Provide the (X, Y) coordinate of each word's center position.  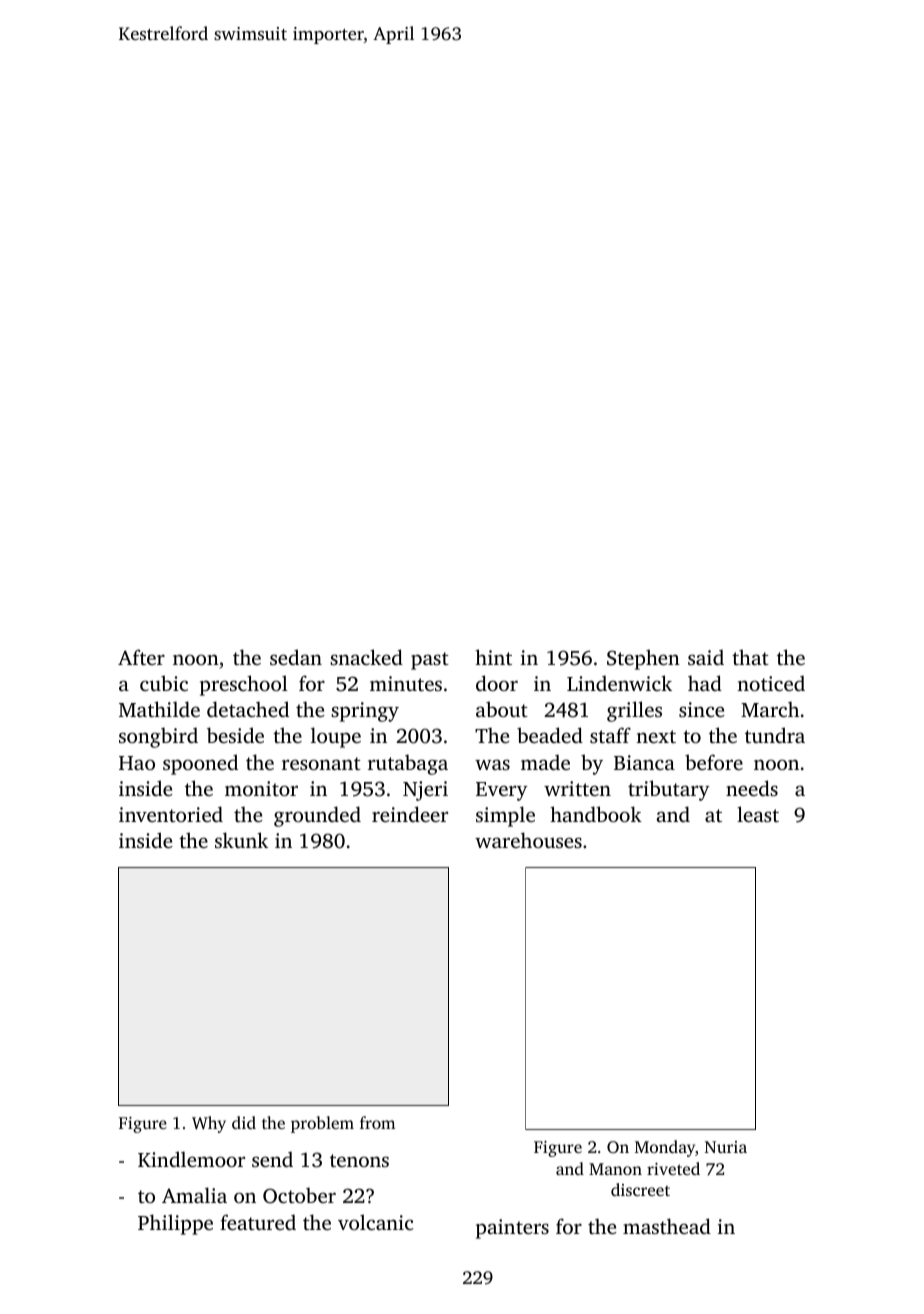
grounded (317, 816)
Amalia (194, 1195)
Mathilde (159, 709)
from (377, 1122)
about (502, 709)
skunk (241, 840)
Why (209, 1124)
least (758, 814)
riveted (673, 1168)
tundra (775, 735)
